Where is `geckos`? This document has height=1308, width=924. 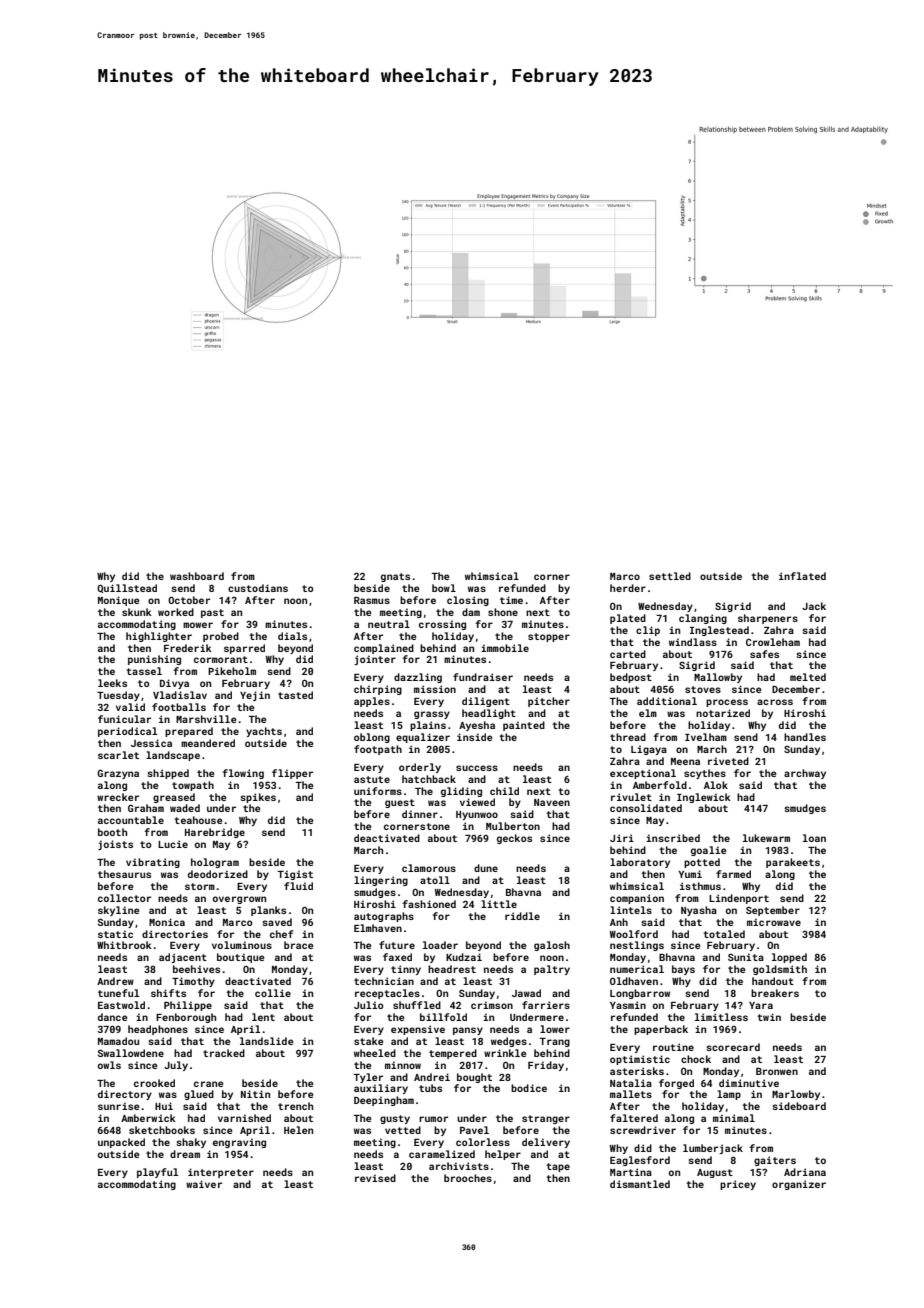
geckos is located at coordinates (514, 839).
